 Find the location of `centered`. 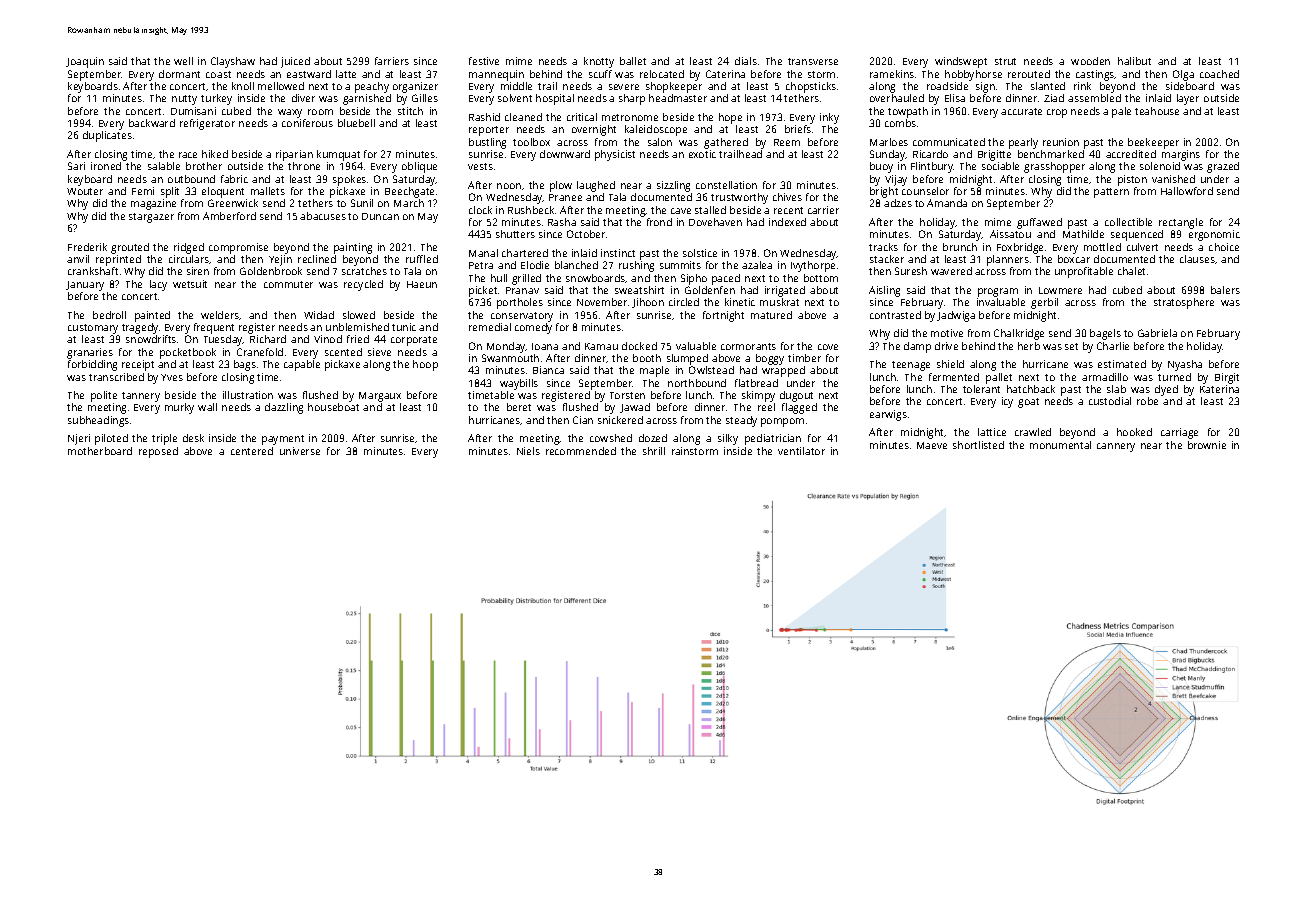

centered is located at coordinates (252, 451).
